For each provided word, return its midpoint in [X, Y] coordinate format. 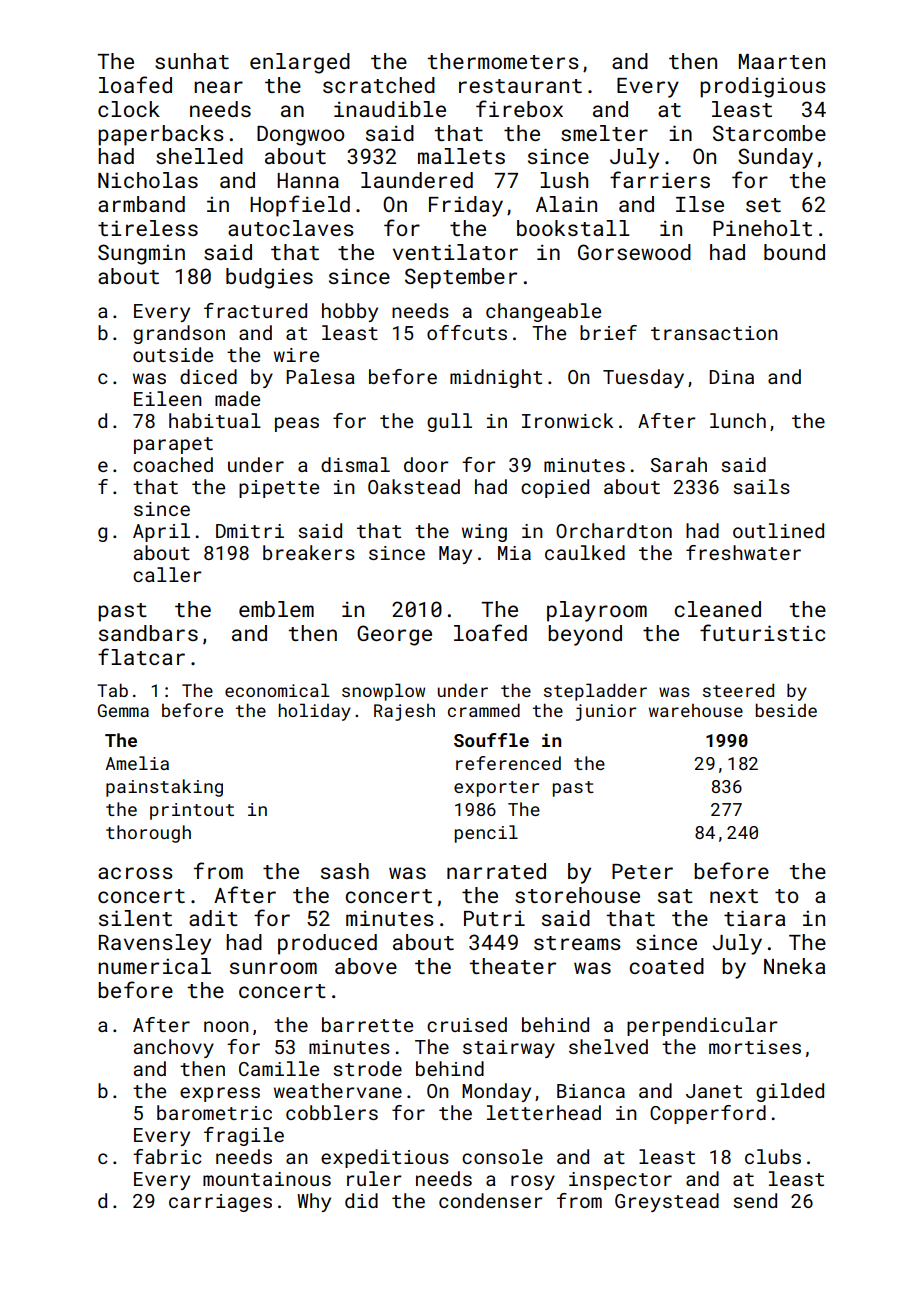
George [394, 635]
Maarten [782, 61]
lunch [738, 420]
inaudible [390, 109]
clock [129, 109]
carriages [220, 1203]
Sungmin [141, 254]
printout [192, 811]
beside [786, 710]
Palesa [320, 376]
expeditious [385, 1158]
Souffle [491, 740]
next [734, 896]
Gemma [123, 710]
